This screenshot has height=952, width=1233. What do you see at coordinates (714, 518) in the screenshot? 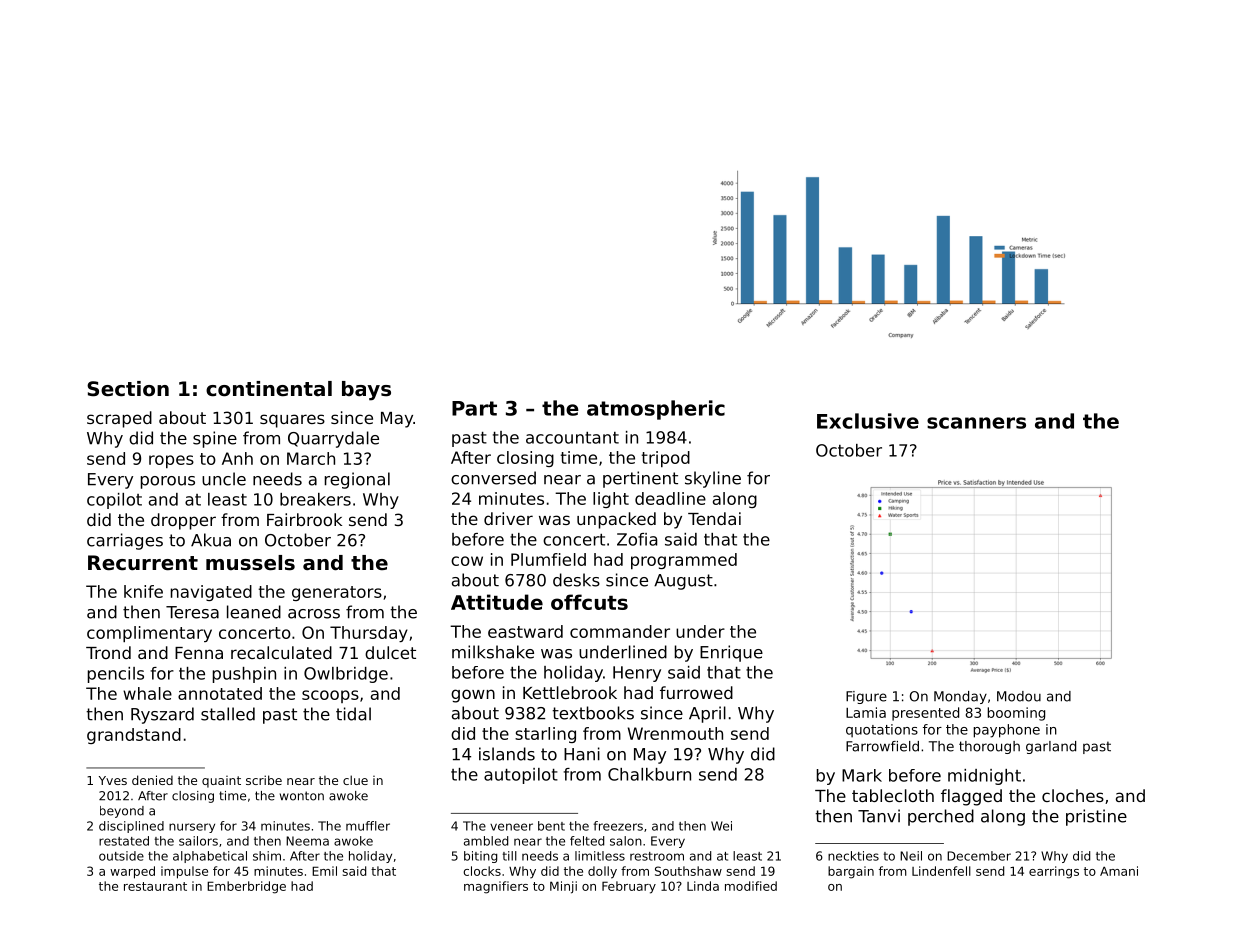
I see `Tendai` at bounding box center [714, 518].
